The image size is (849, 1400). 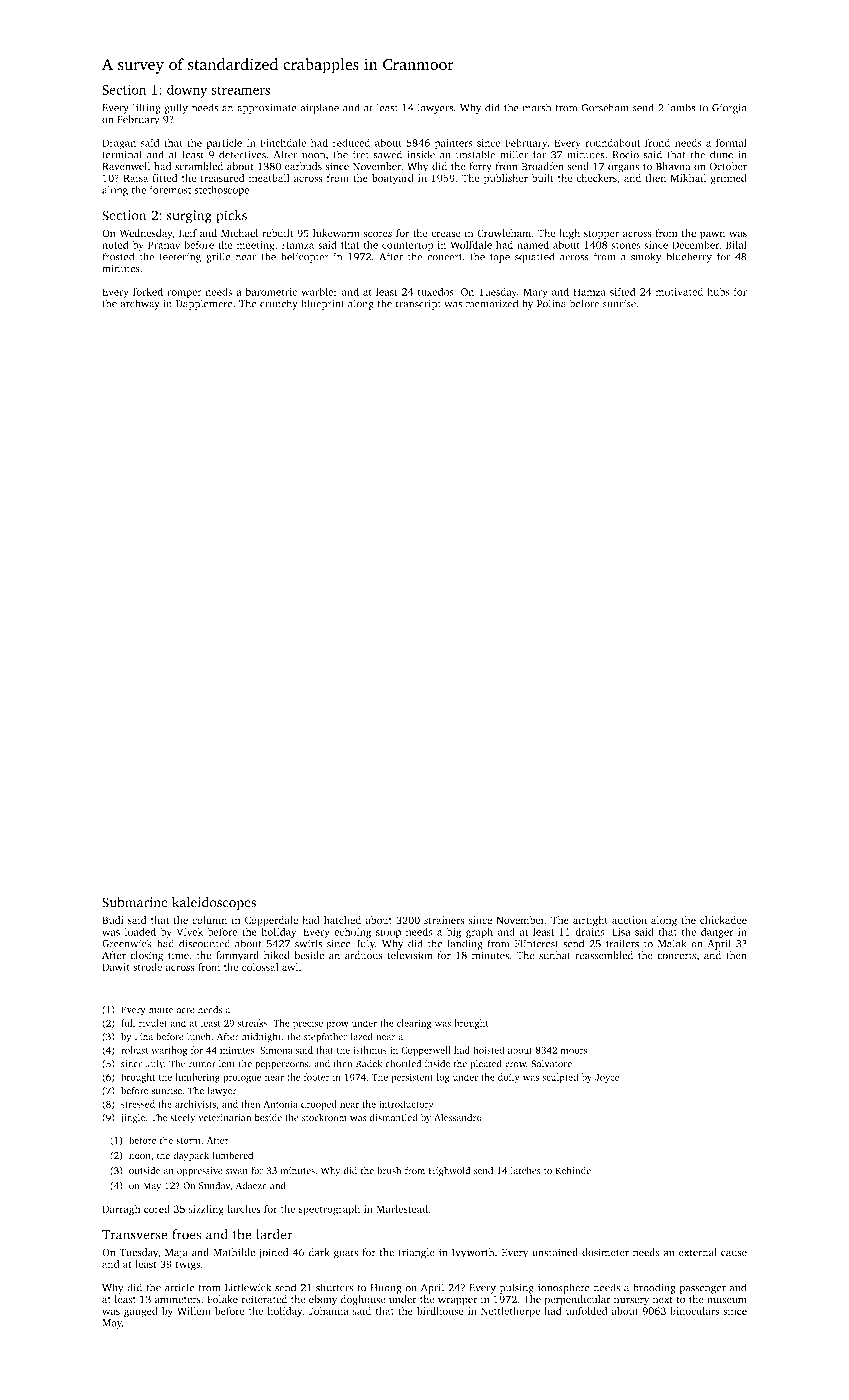 I want to click on strode, so click(x=147, y=967).
